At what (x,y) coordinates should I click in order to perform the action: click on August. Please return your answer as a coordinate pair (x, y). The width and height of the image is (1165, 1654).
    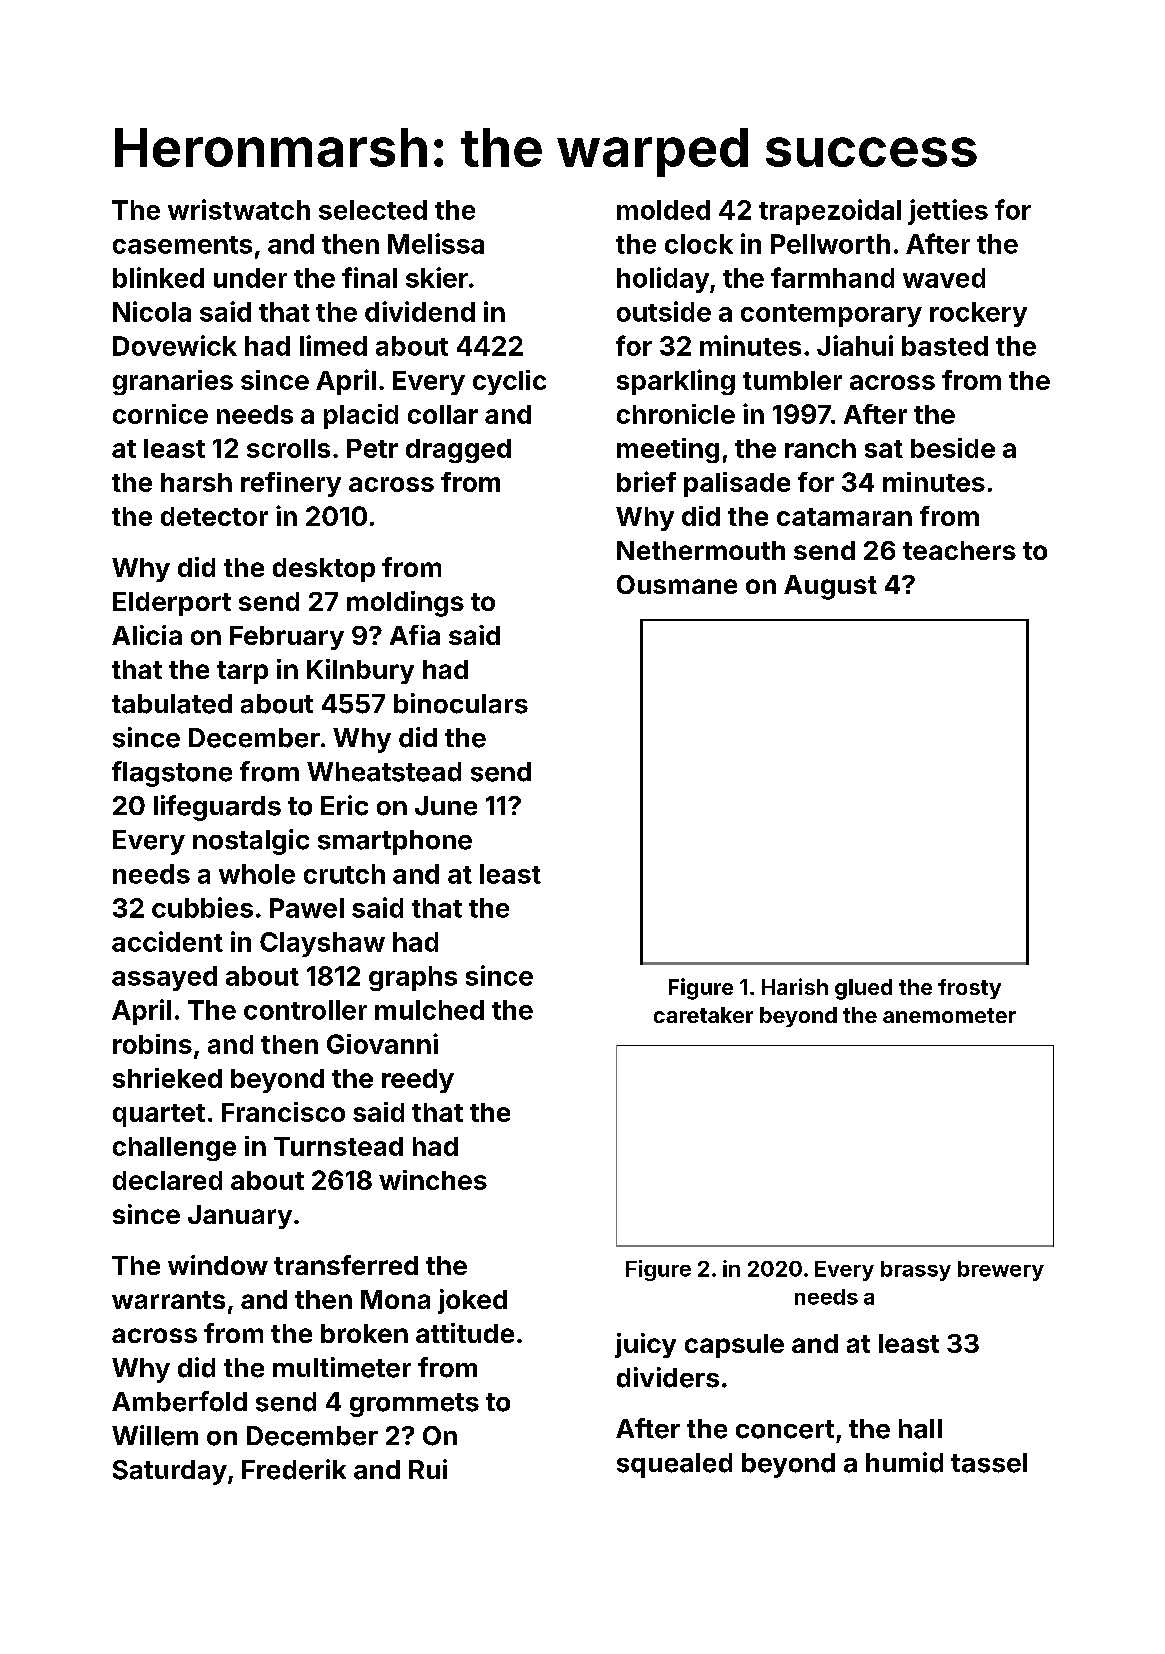
    Looking at the image, I should click on (830, 587).
